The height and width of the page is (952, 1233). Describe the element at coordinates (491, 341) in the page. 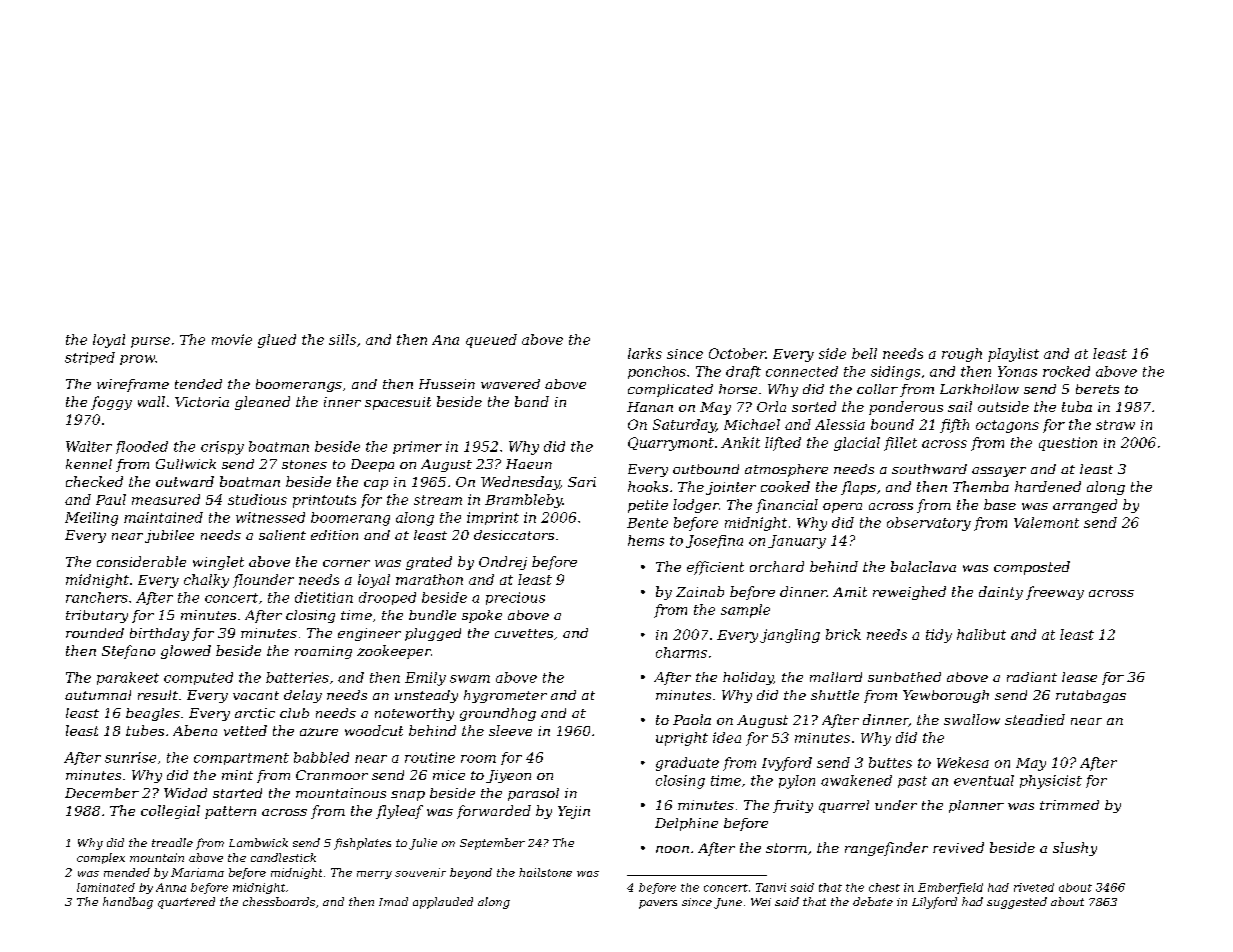

I see `queued` at that location.
